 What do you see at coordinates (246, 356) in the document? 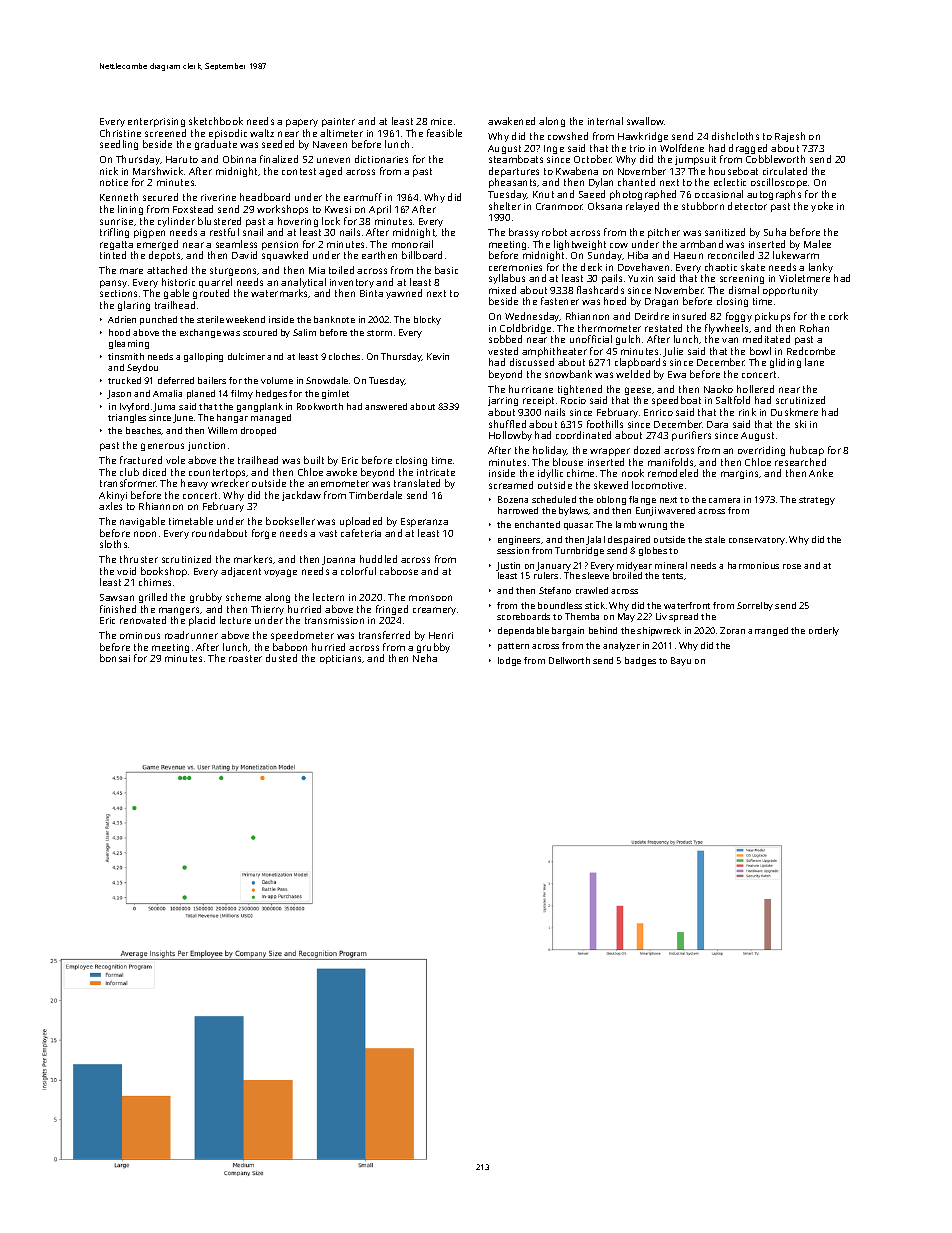
I see `dulcimer` at bounding box center [246, 356].
